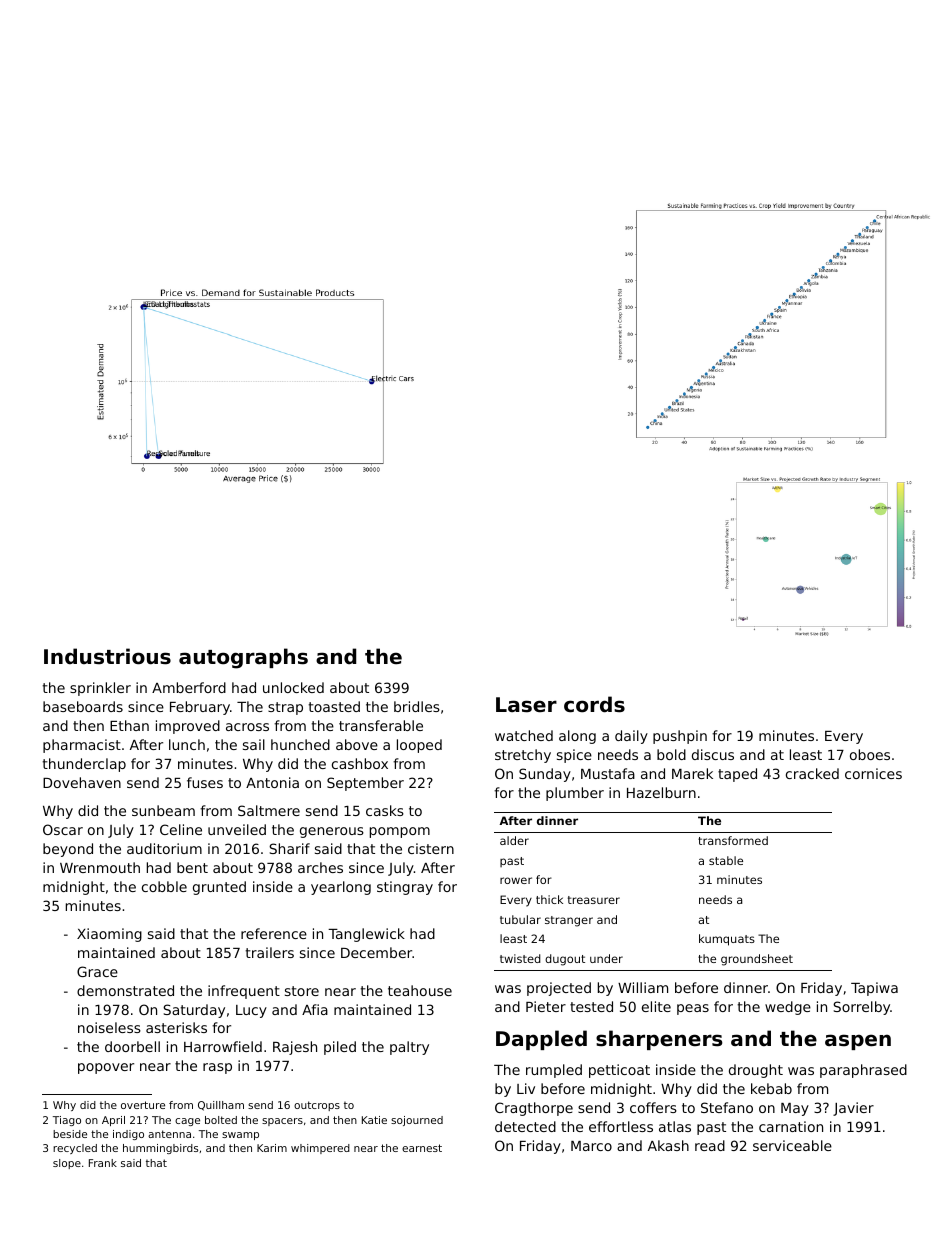 The height and width of the screenshot is (1233, 952). What do you see at coordinates (243, 658) in the screenshot?
I see `autographs` at bounding box center [243, 658].
